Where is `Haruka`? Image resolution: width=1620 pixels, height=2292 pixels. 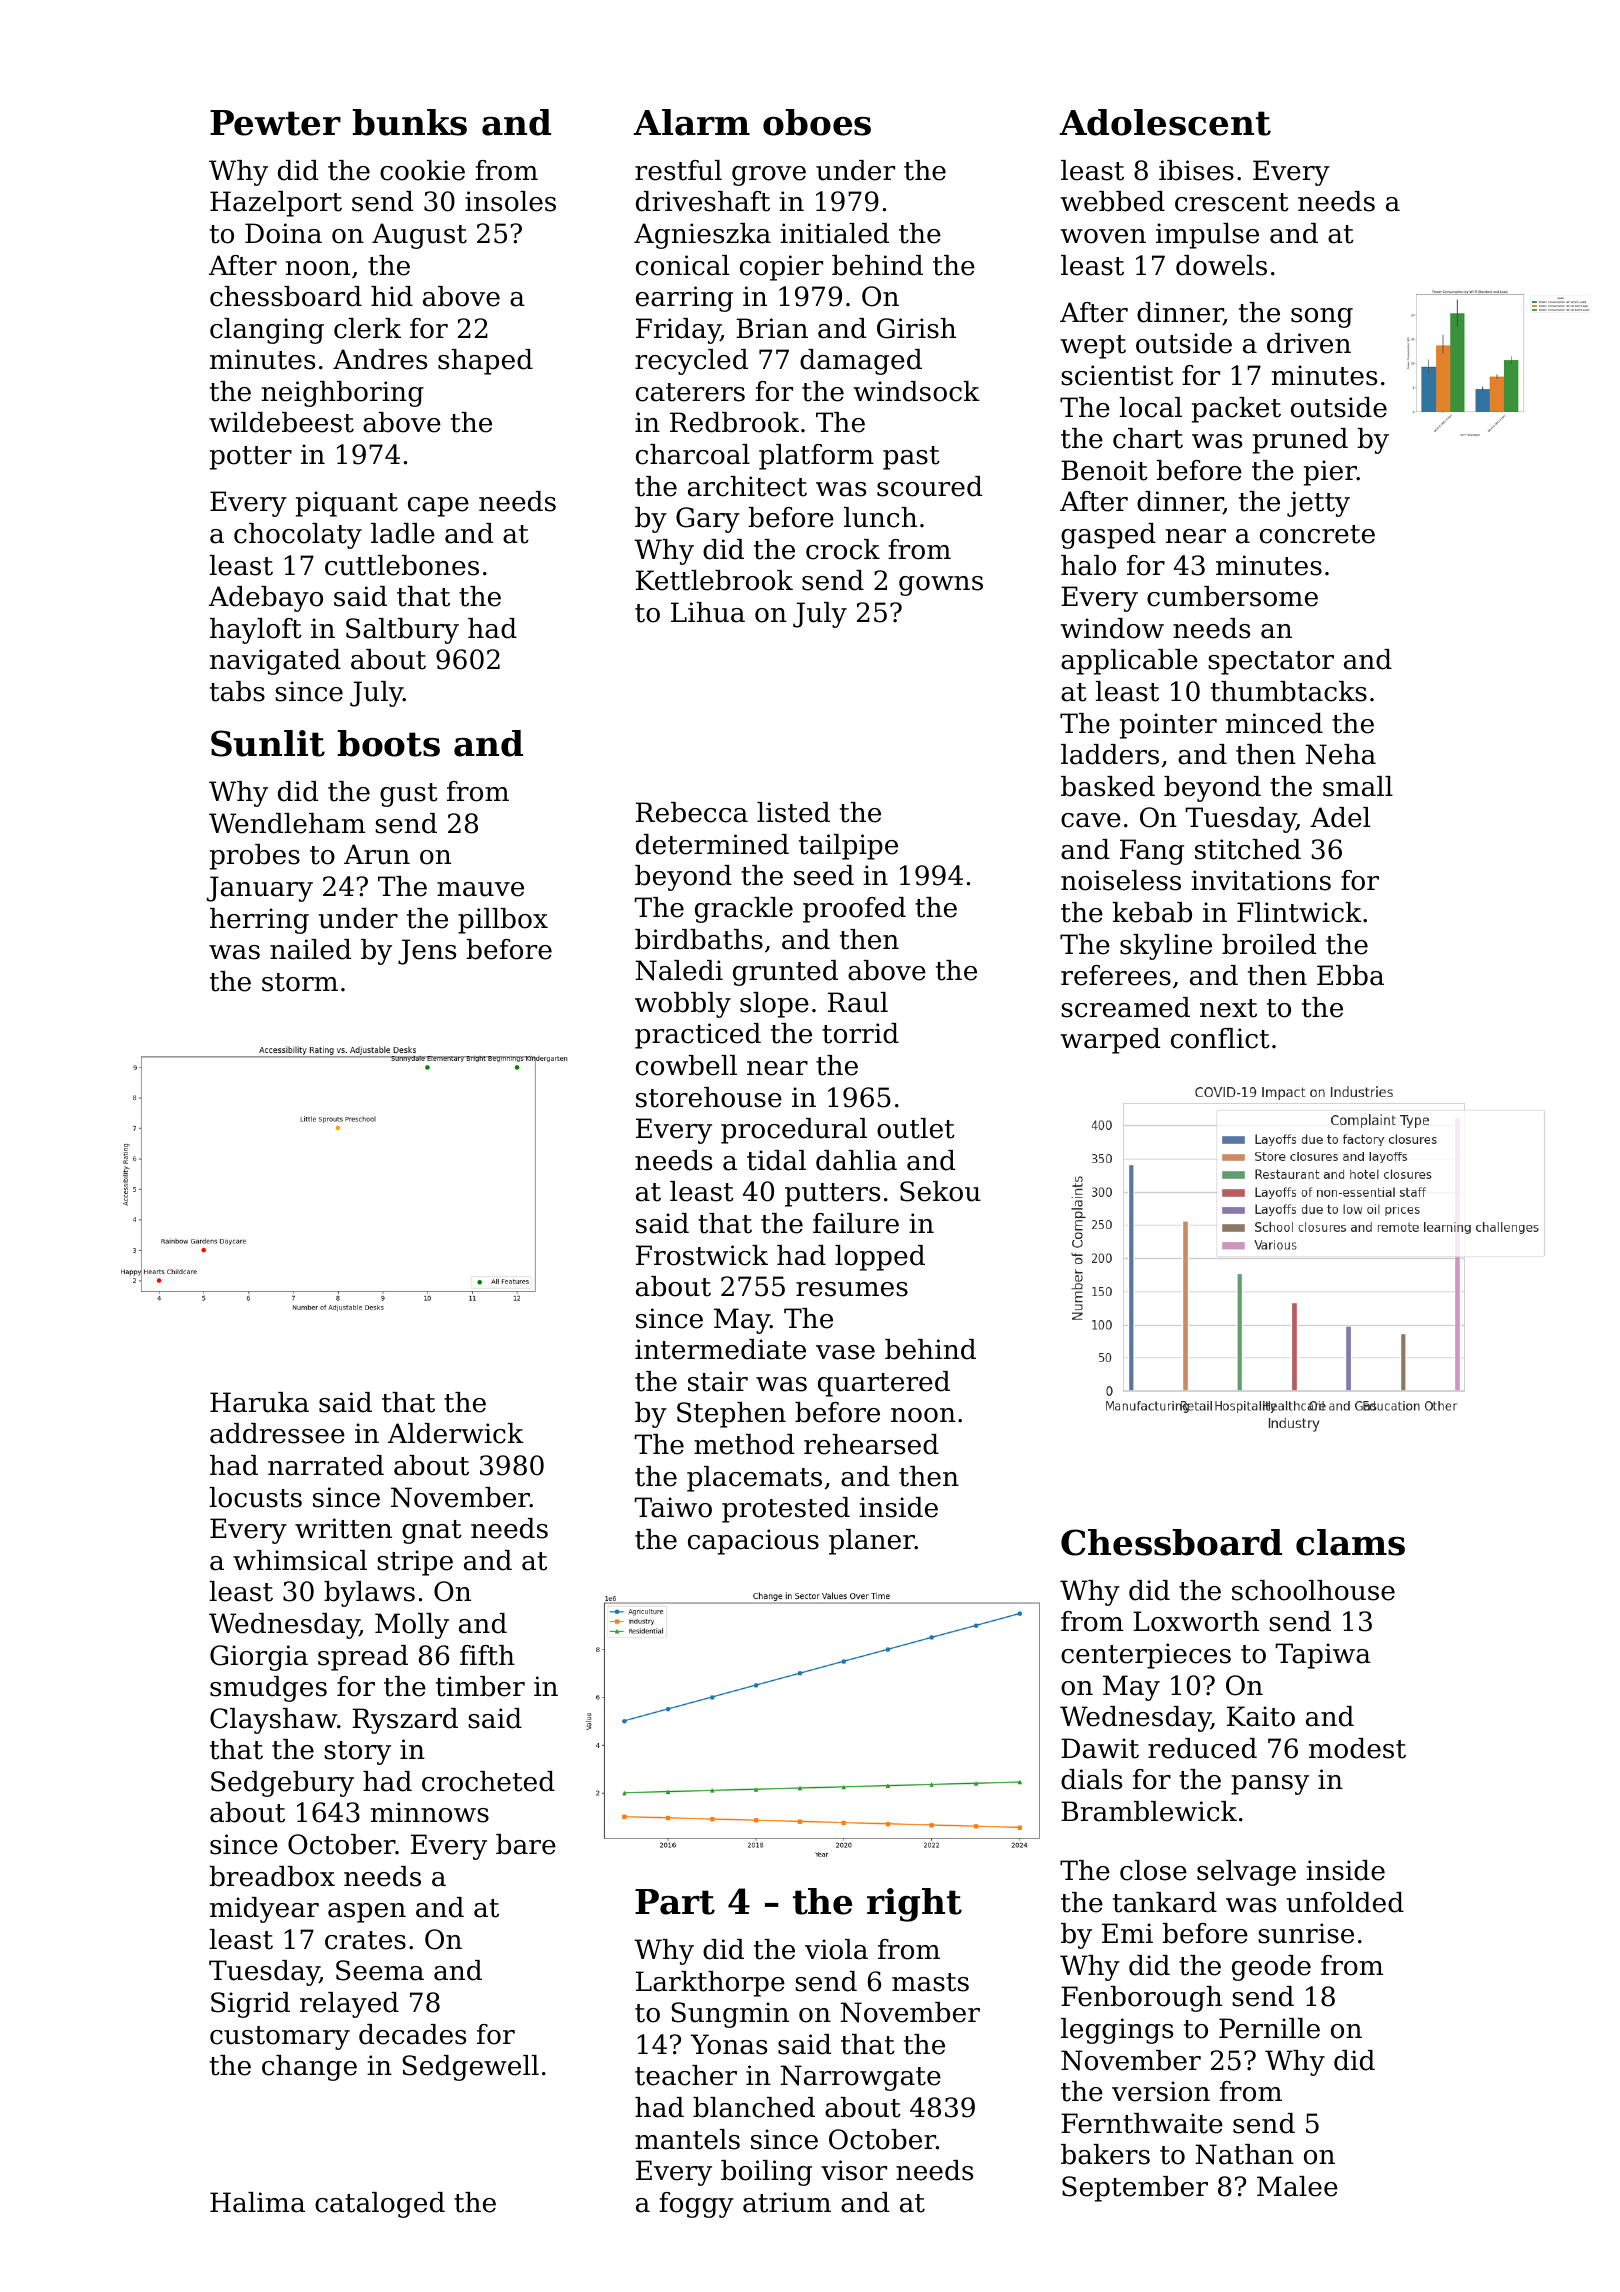
Haruka is located at coordinates (259, 1402).
